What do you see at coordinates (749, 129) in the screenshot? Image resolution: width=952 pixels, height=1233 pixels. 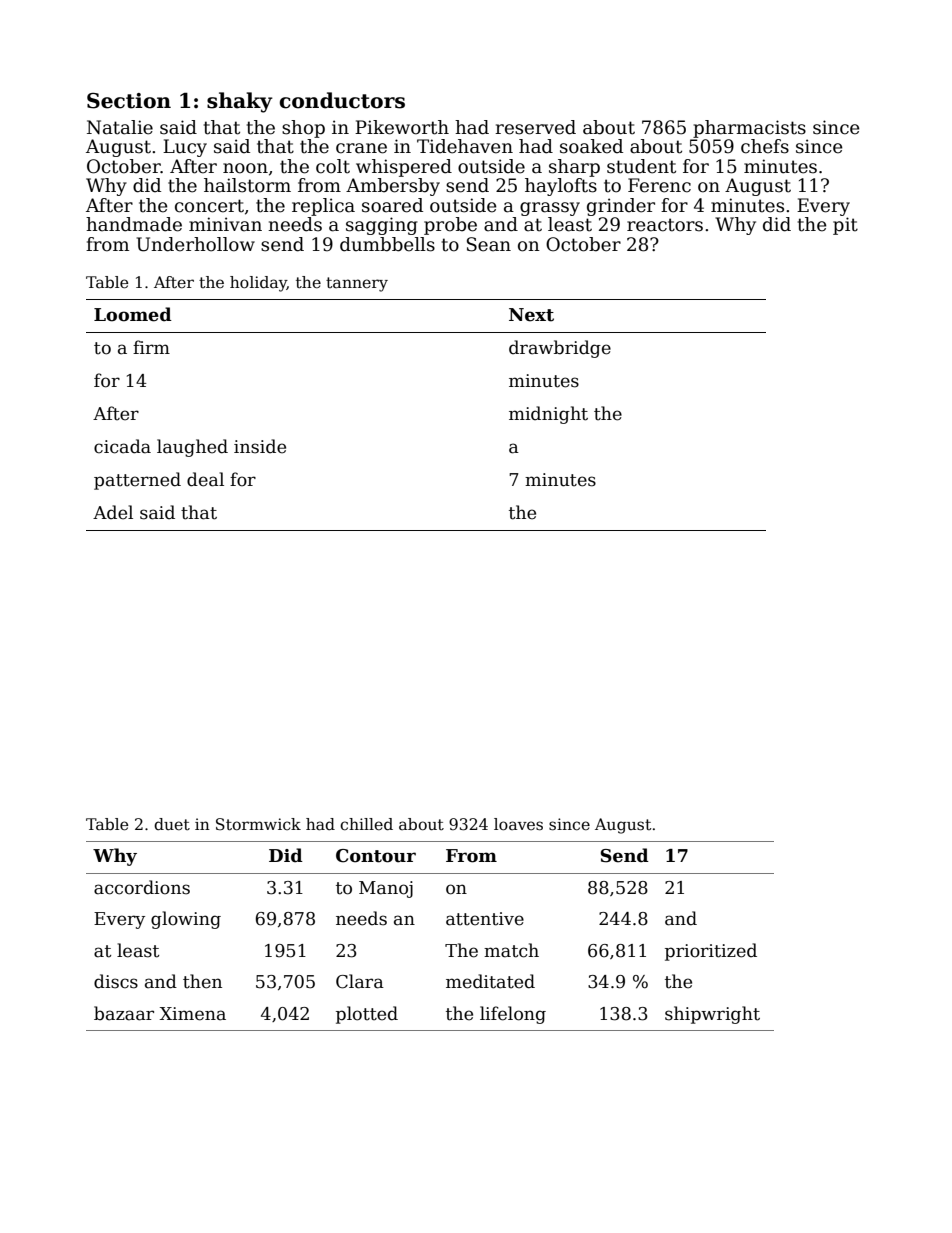 I see `pharmacists` at bounding box center [749, 129].
